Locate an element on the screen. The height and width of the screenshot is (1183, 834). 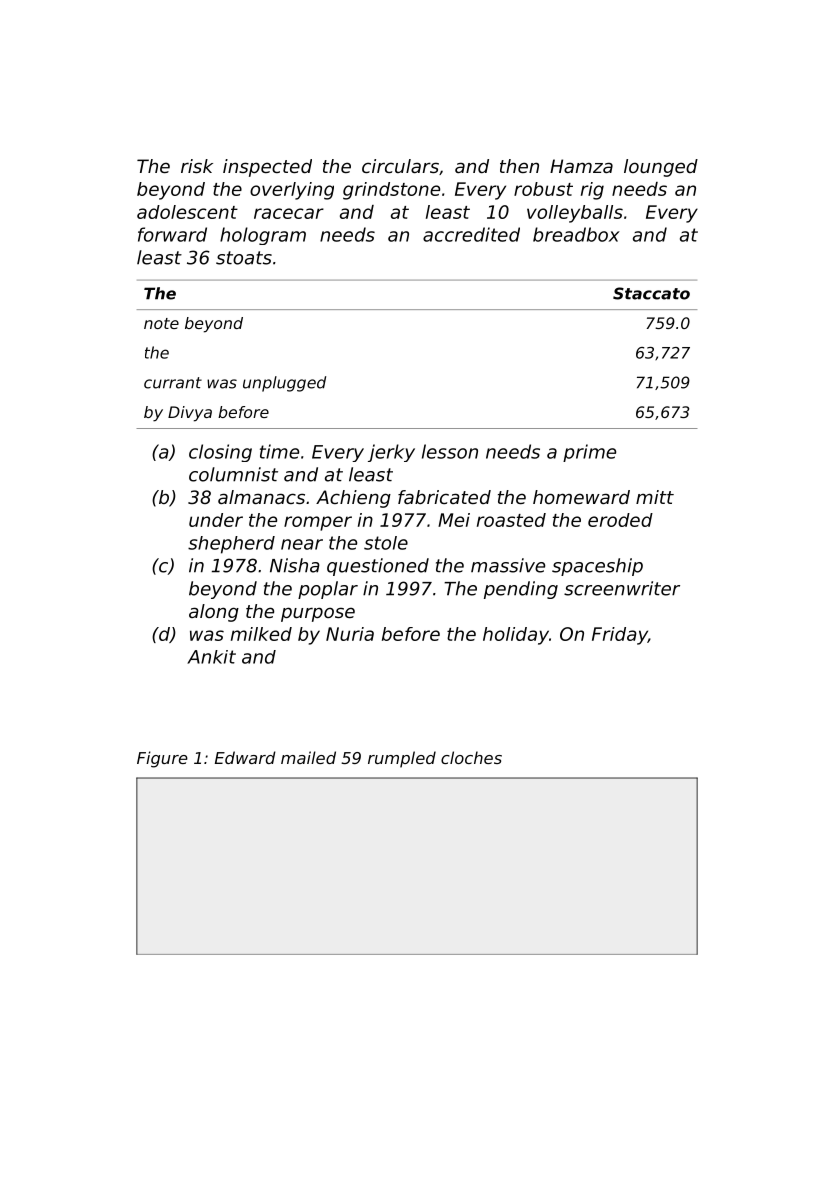
prime is located at coordinates (589, 453).
